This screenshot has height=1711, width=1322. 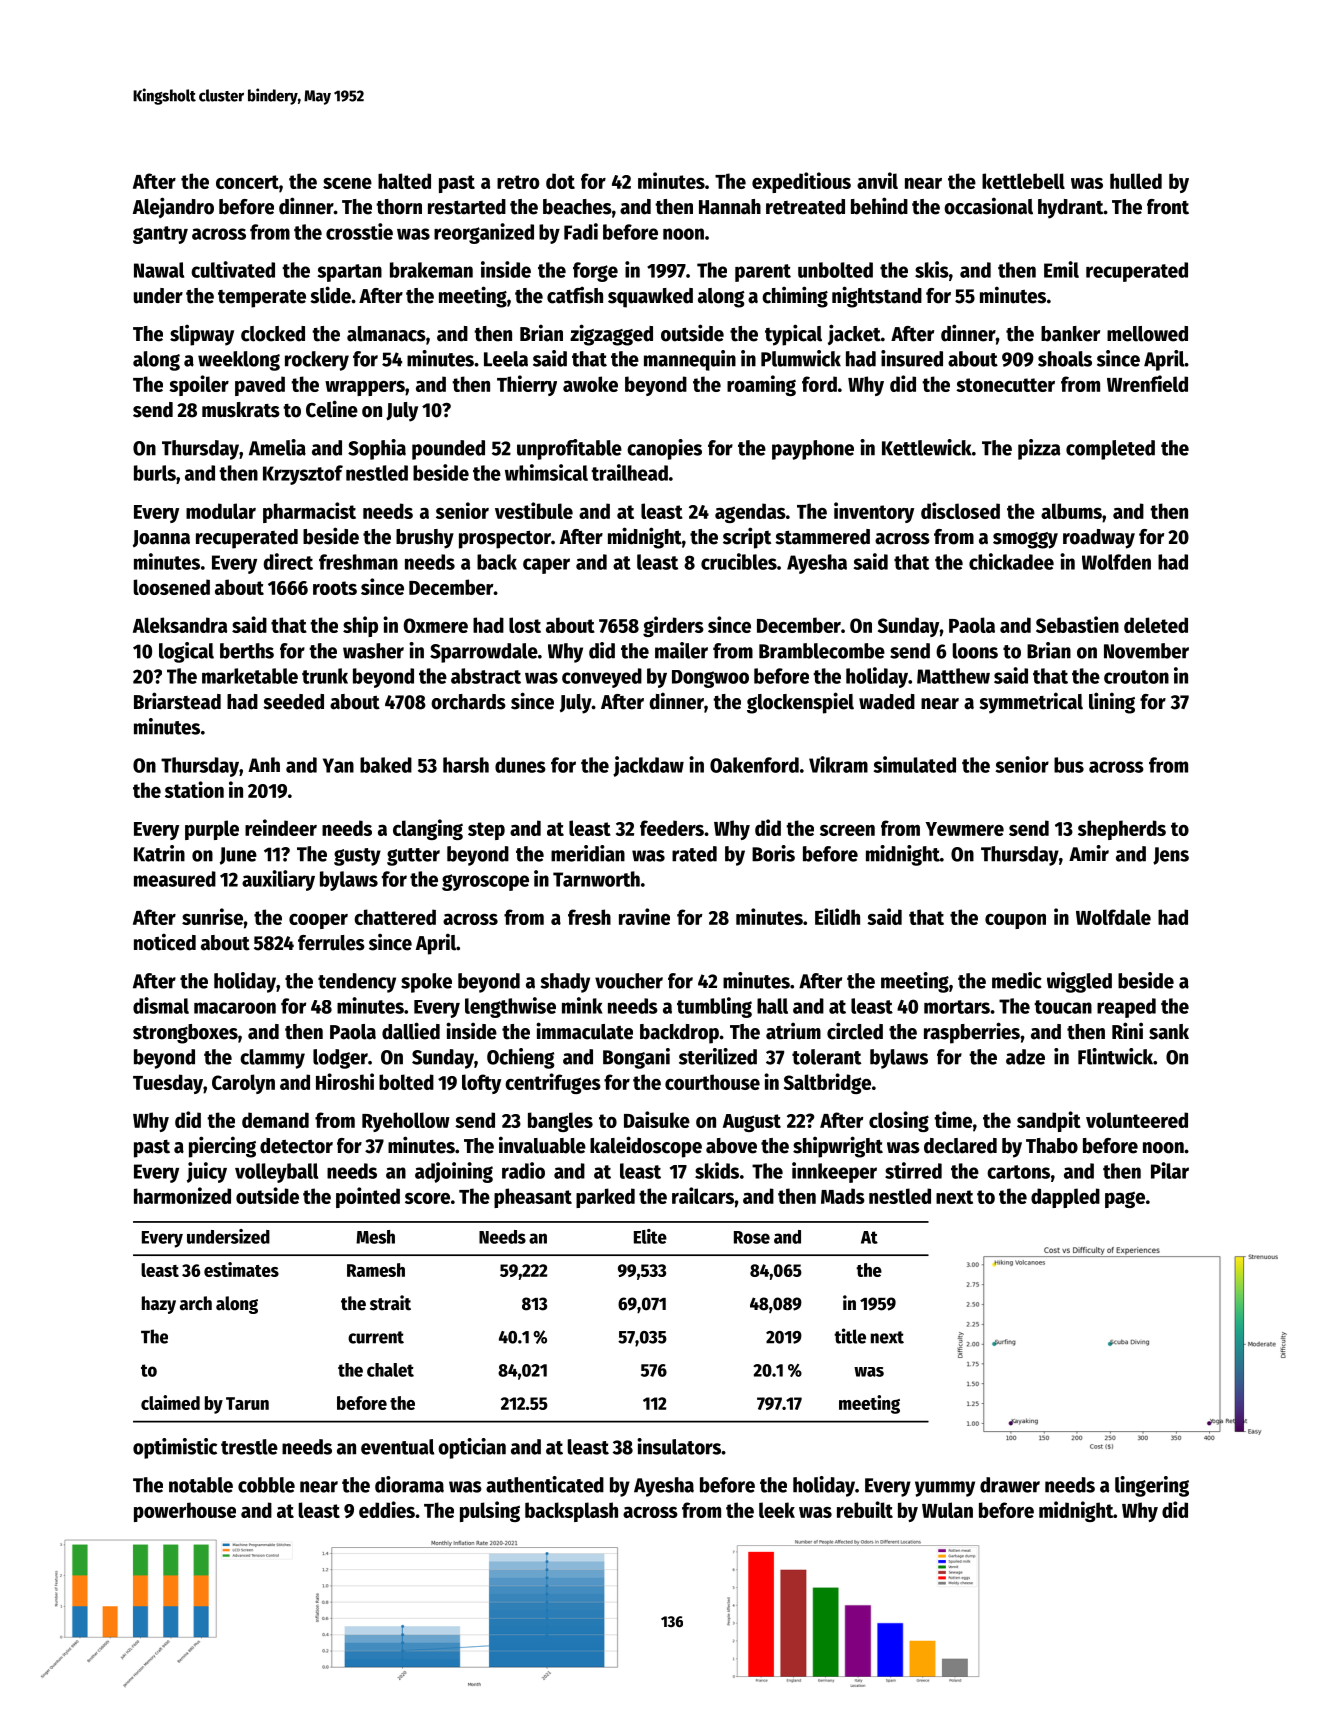 I want to click on halted, so click(x=404, y=181).
